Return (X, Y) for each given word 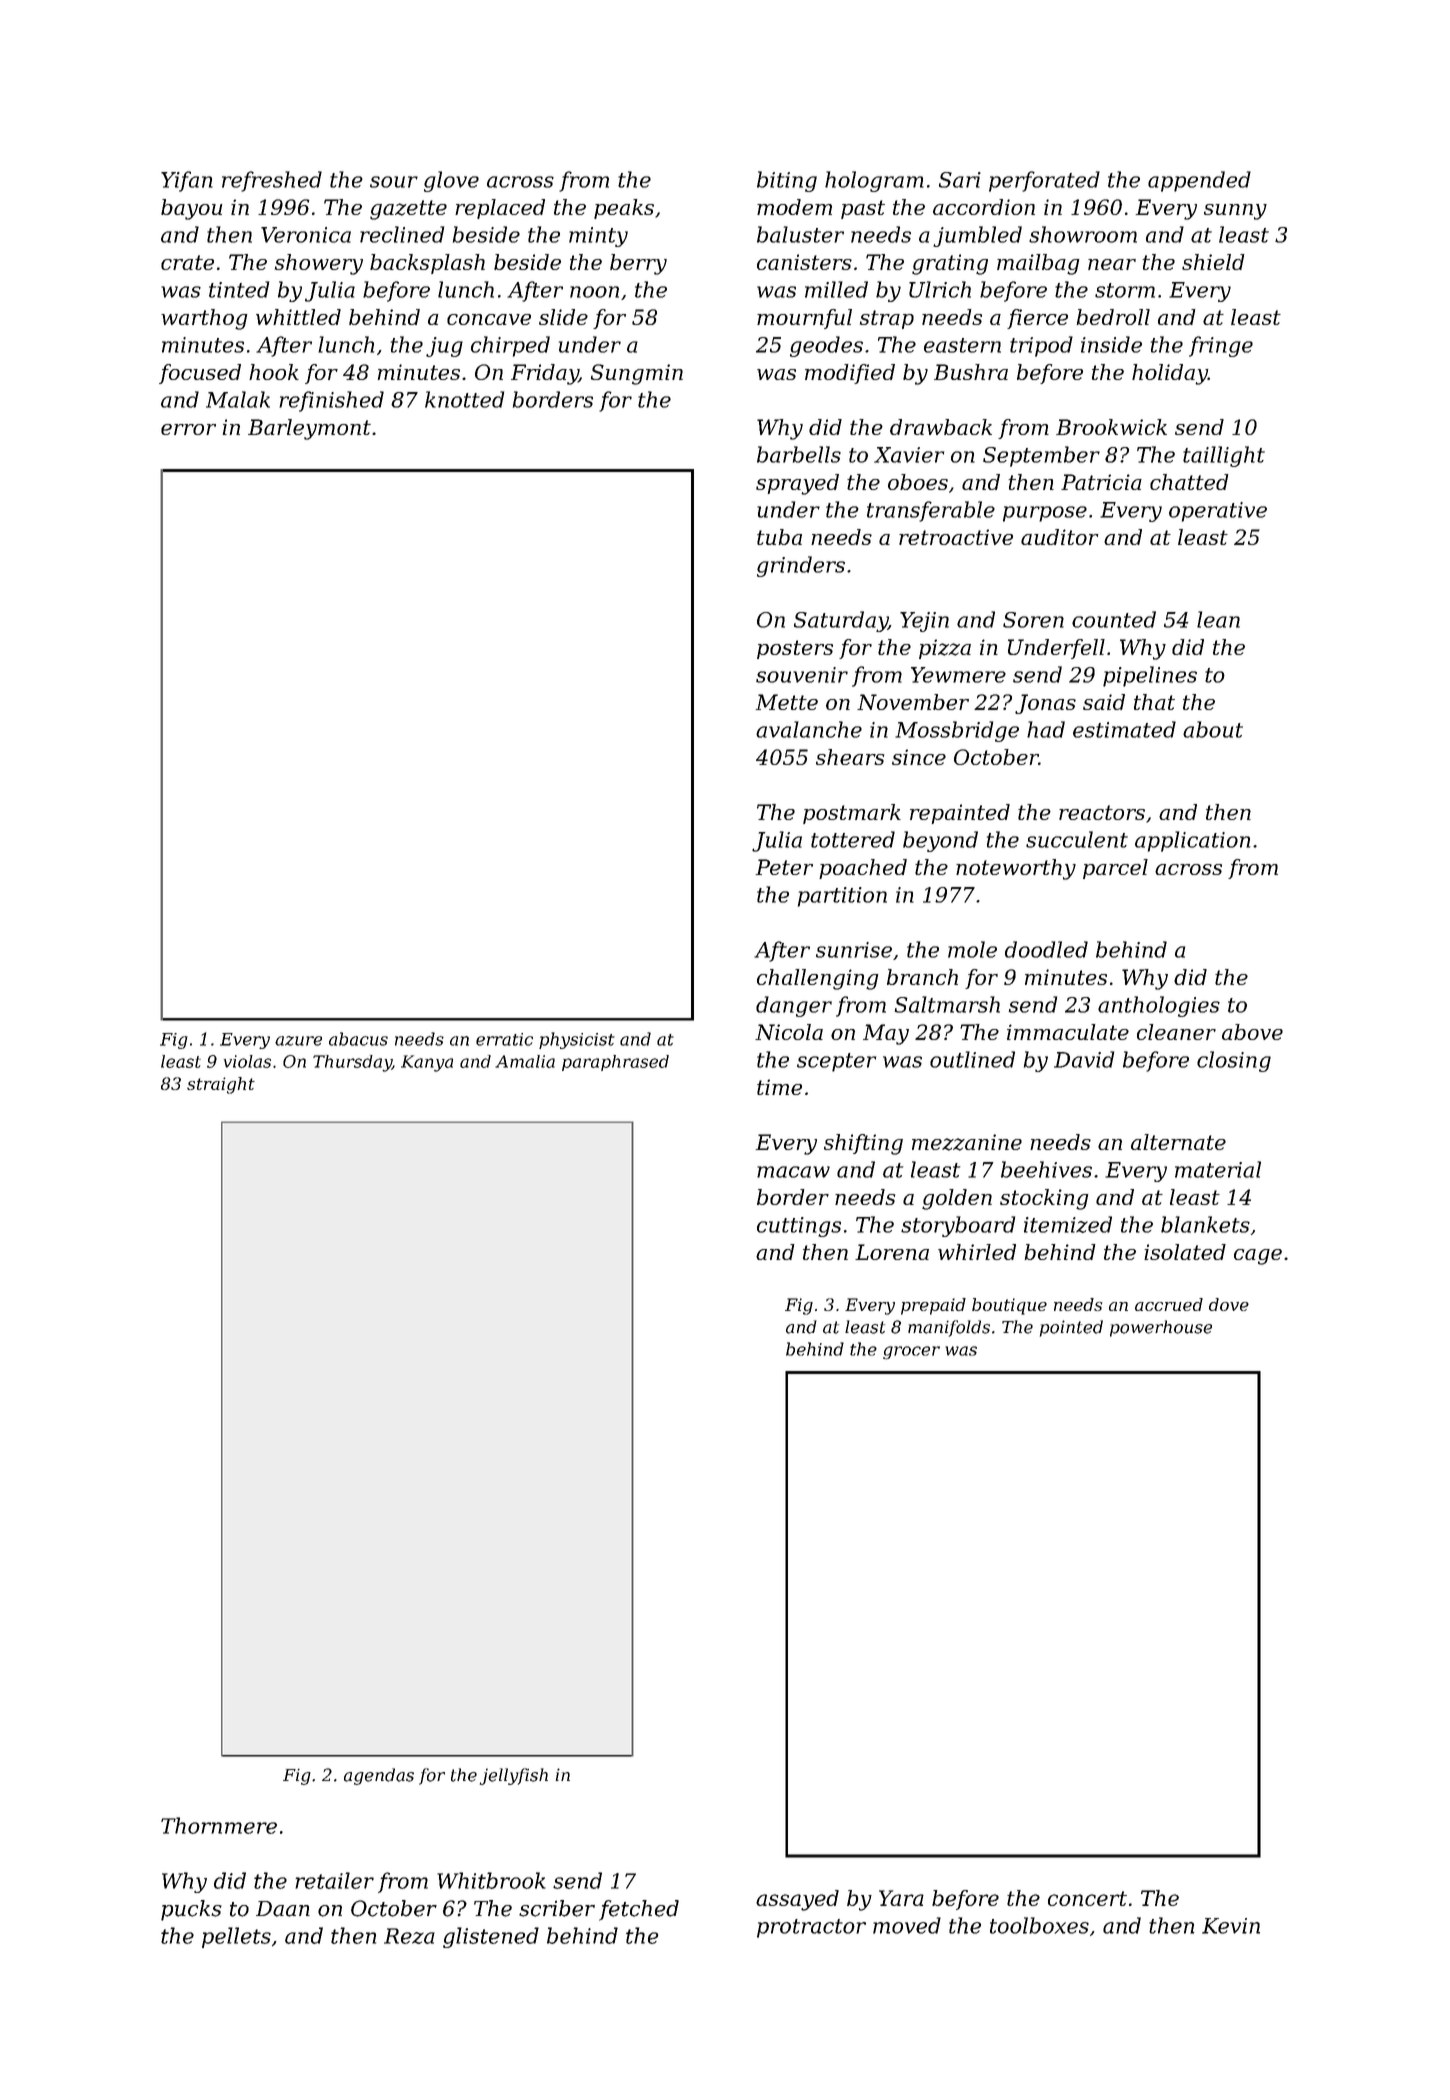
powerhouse (1161, 1328)
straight (221, 1085)
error (188, 429)
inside (1111, 344)
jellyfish (514, 1776)
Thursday (352, 1063)
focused (200, 374)
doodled (1046, 949)
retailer (334, 1880)
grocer (911, 1353)
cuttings (799, 1227)
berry (638, 264)
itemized (1068, 1224)
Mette (787, 702)
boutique (1009, 1306)
